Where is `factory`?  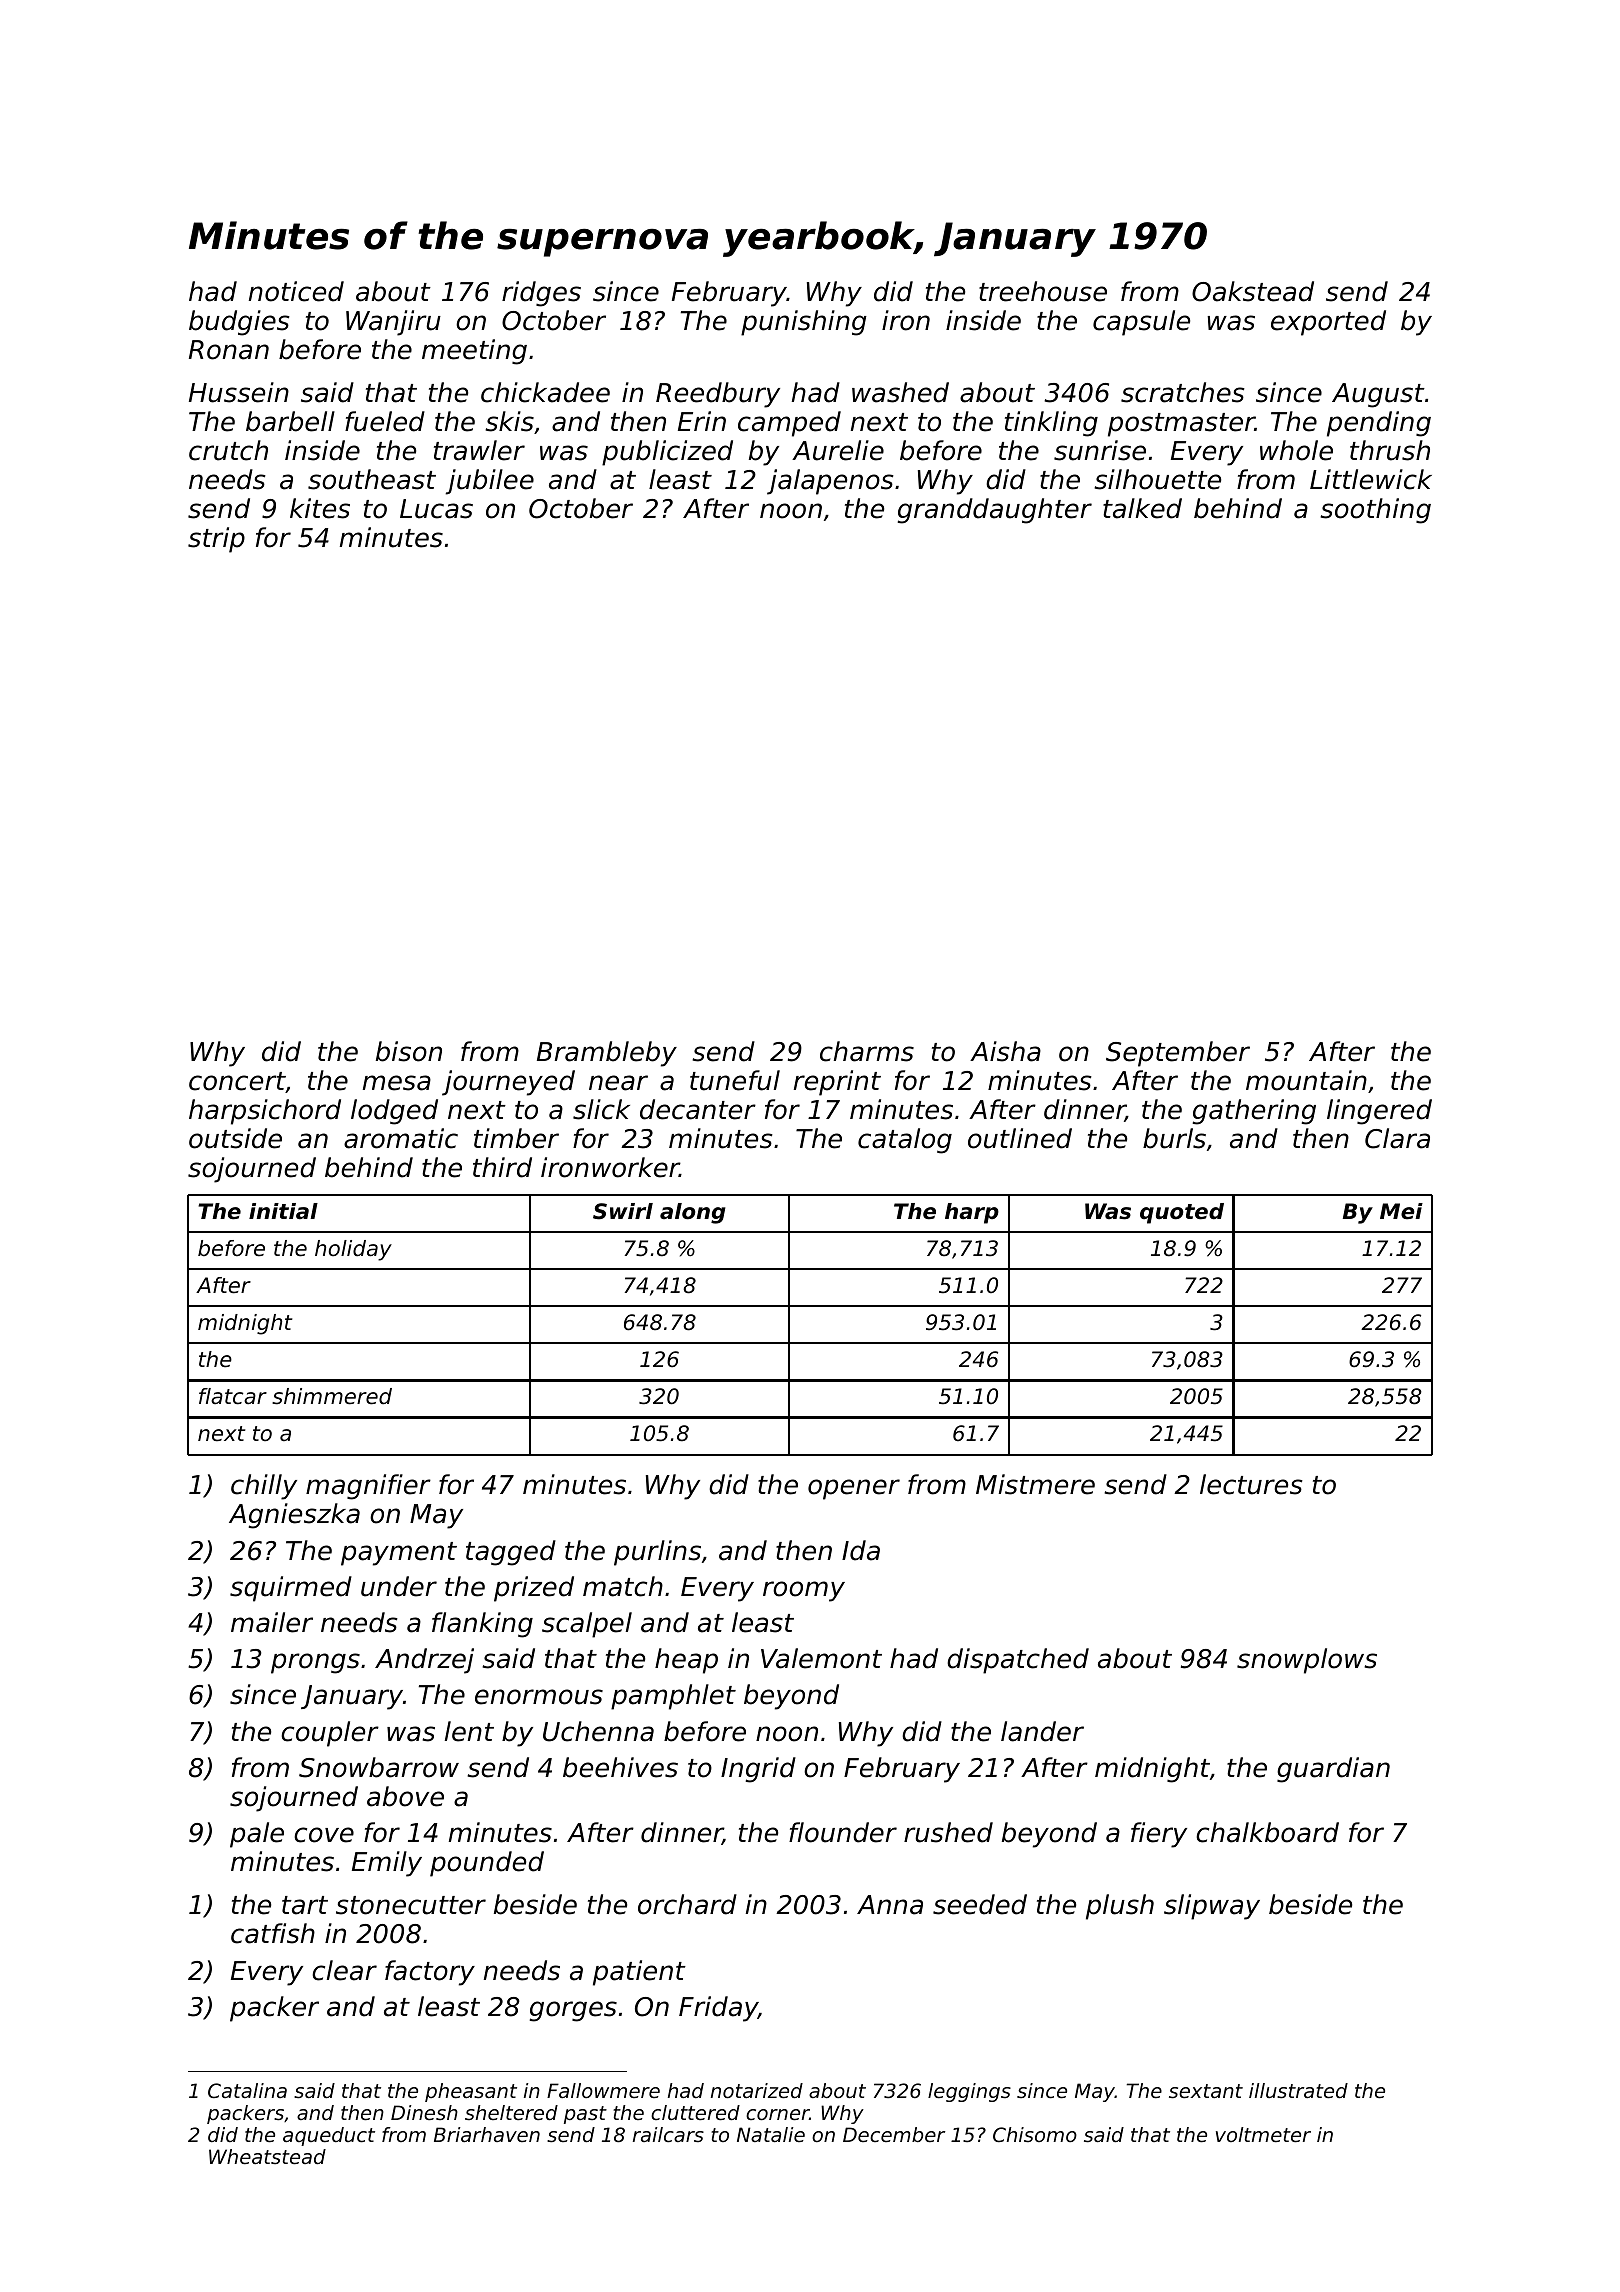 factory is located at coordinates (430, 1973).
